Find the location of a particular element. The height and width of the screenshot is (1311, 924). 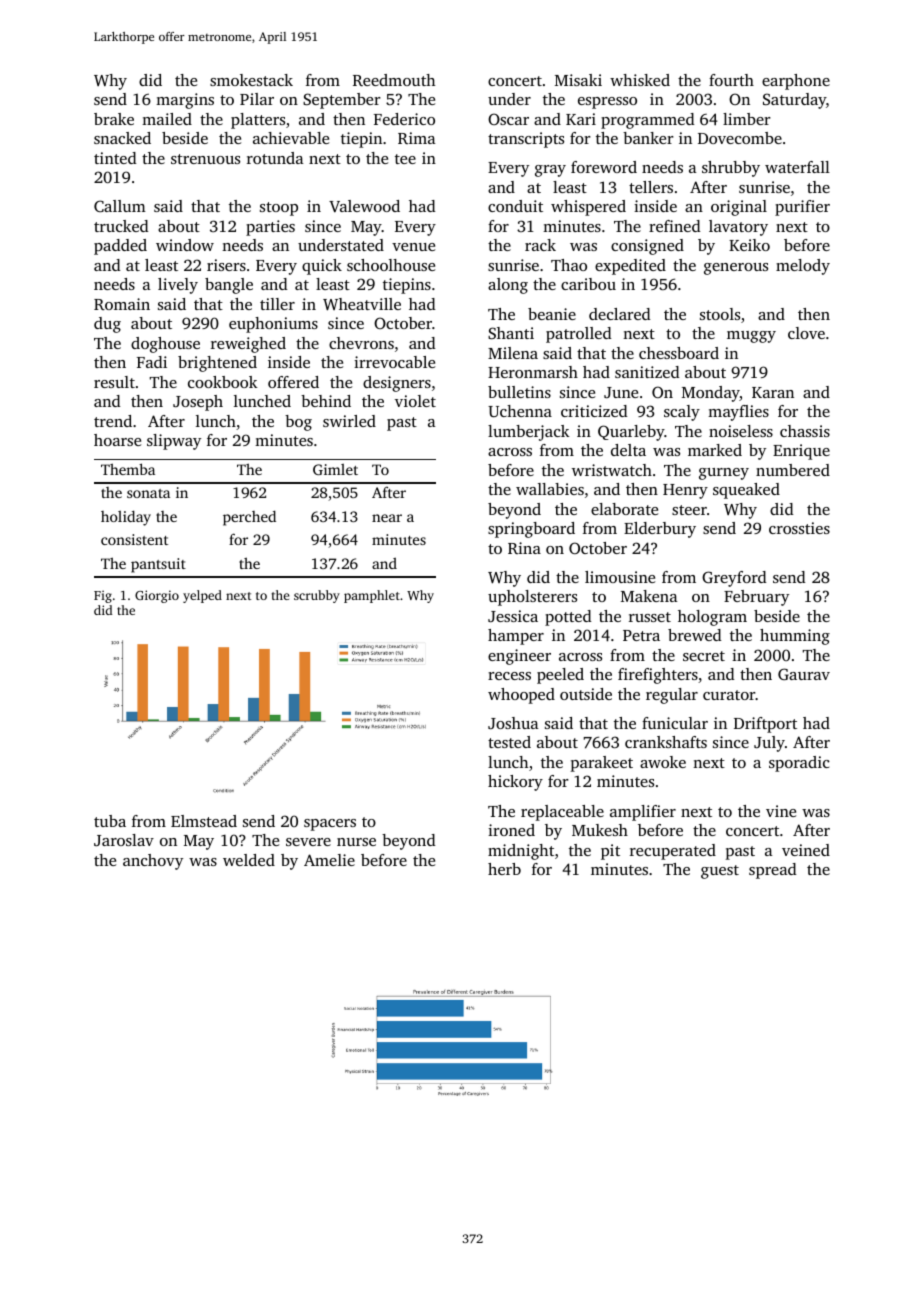

steer is located at coordinates (689, 510).
